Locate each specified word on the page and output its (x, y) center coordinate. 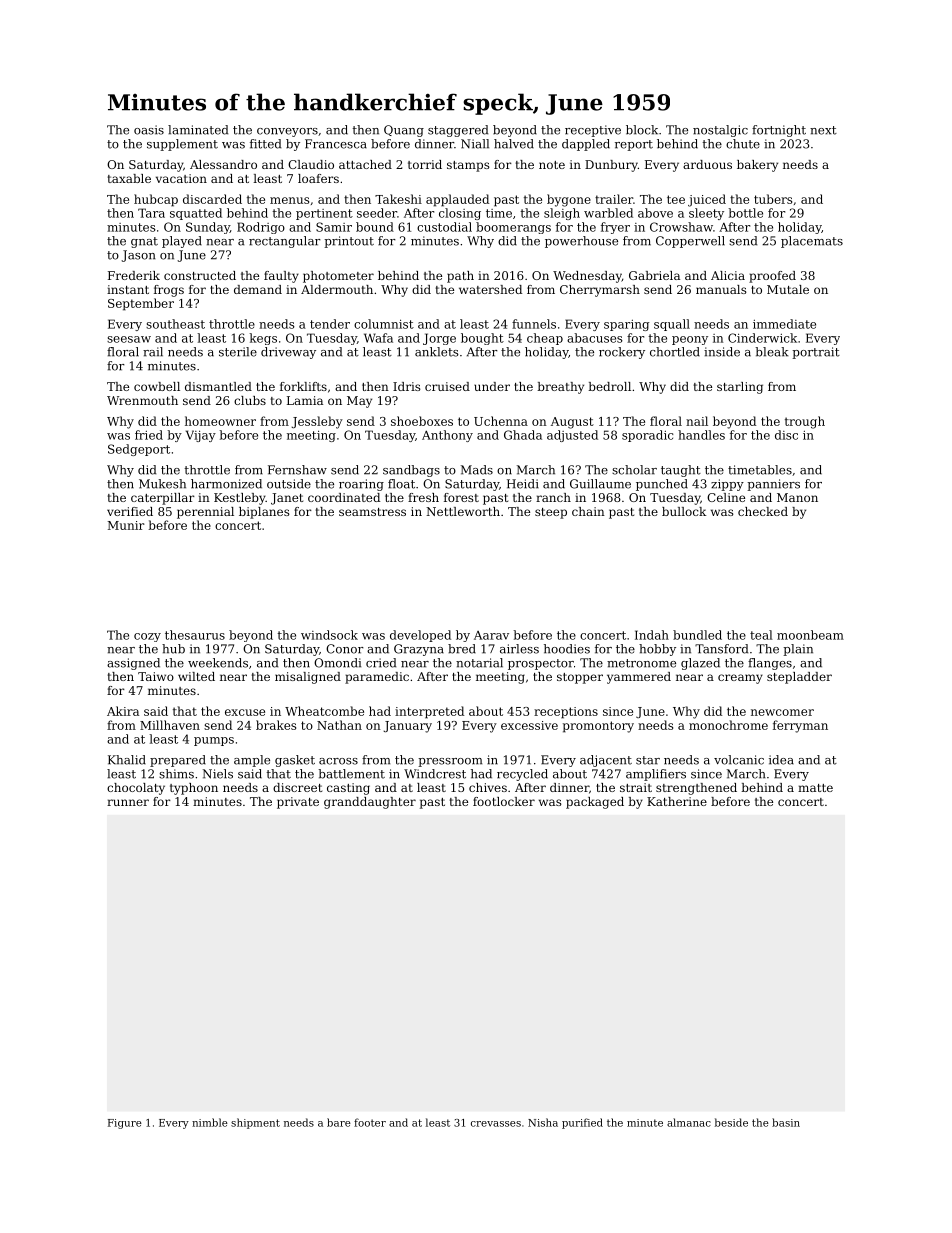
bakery (757, 166)
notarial (479, 663)
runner (128, 802)
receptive (593, 131)
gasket (295, 761)
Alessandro (223, 164)
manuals (721, 289)
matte (815, 788)
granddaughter (370, 803)
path (460, 277)
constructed (200, 275)
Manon (797, 497)
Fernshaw (297, 470)
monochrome (728, 725)
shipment (255, 1123)
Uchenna (501, 421)
